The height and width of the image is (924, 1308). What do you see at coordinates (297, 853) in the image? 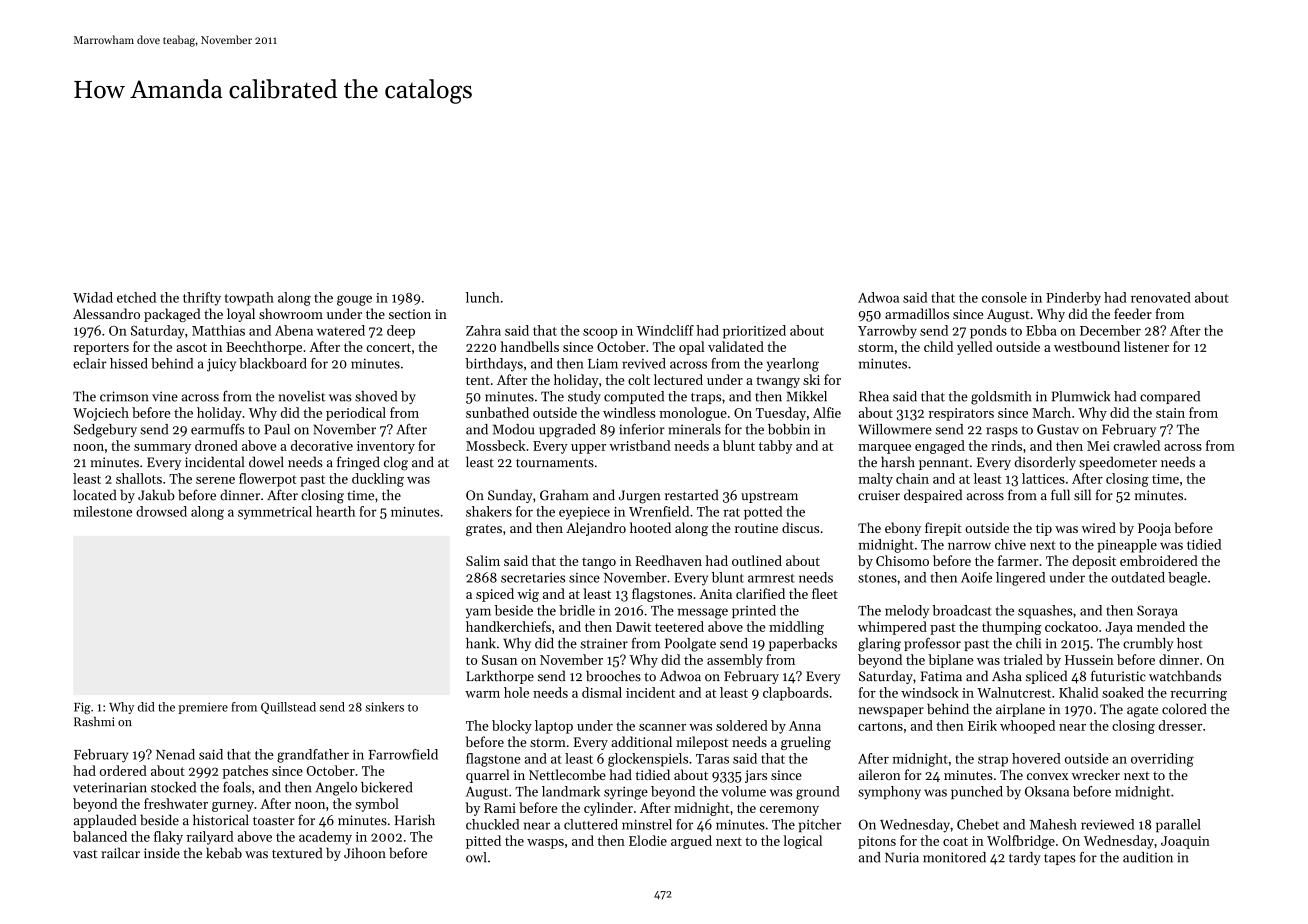
I see `textured` at bounding box center [297, 853].
